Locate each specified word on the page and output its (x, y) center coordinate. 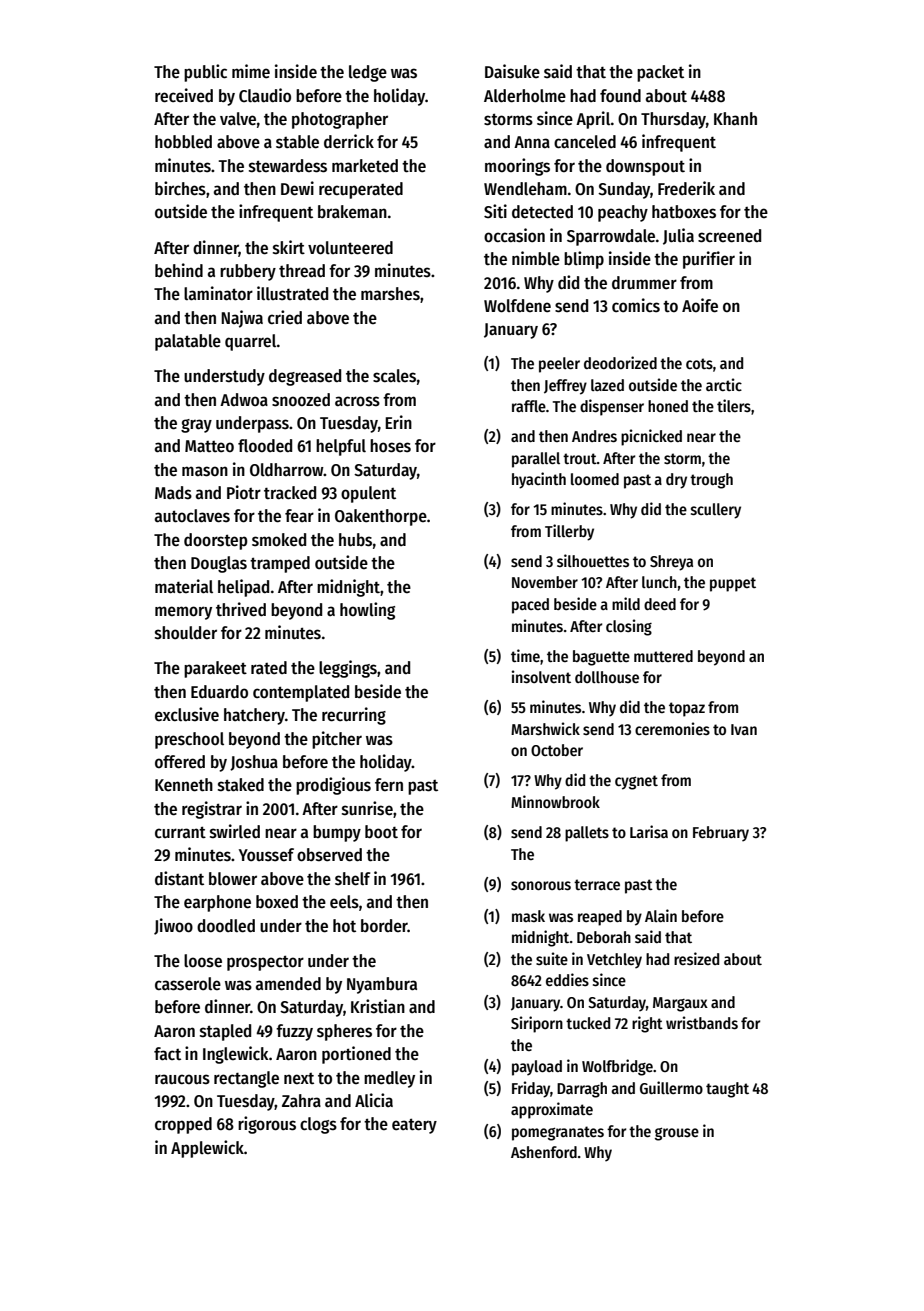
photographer (340, 120)
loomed (595, 479)
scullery (716, 511)
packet (660, 73)
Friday (531, 1089)
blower (233, 879)
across (357, 401)
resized (696, 958)
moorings (517, 167)
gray (196, 426)
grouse (677, 1134)
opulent (368, 494)
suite (552, 958)
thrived (241, 609)
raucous (182, 1079)
